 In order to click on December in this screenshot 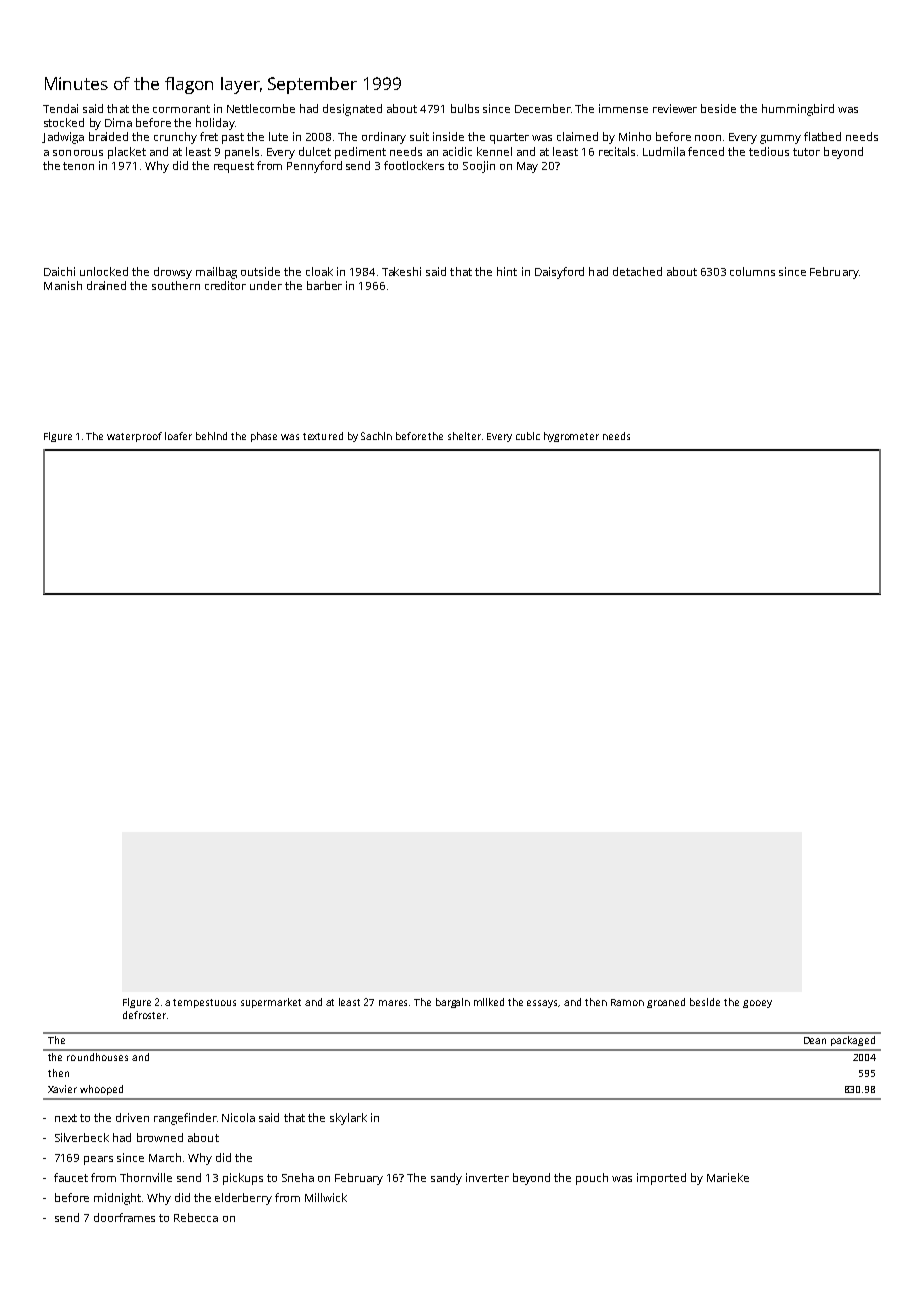, I will do `click(542, 108)`.
